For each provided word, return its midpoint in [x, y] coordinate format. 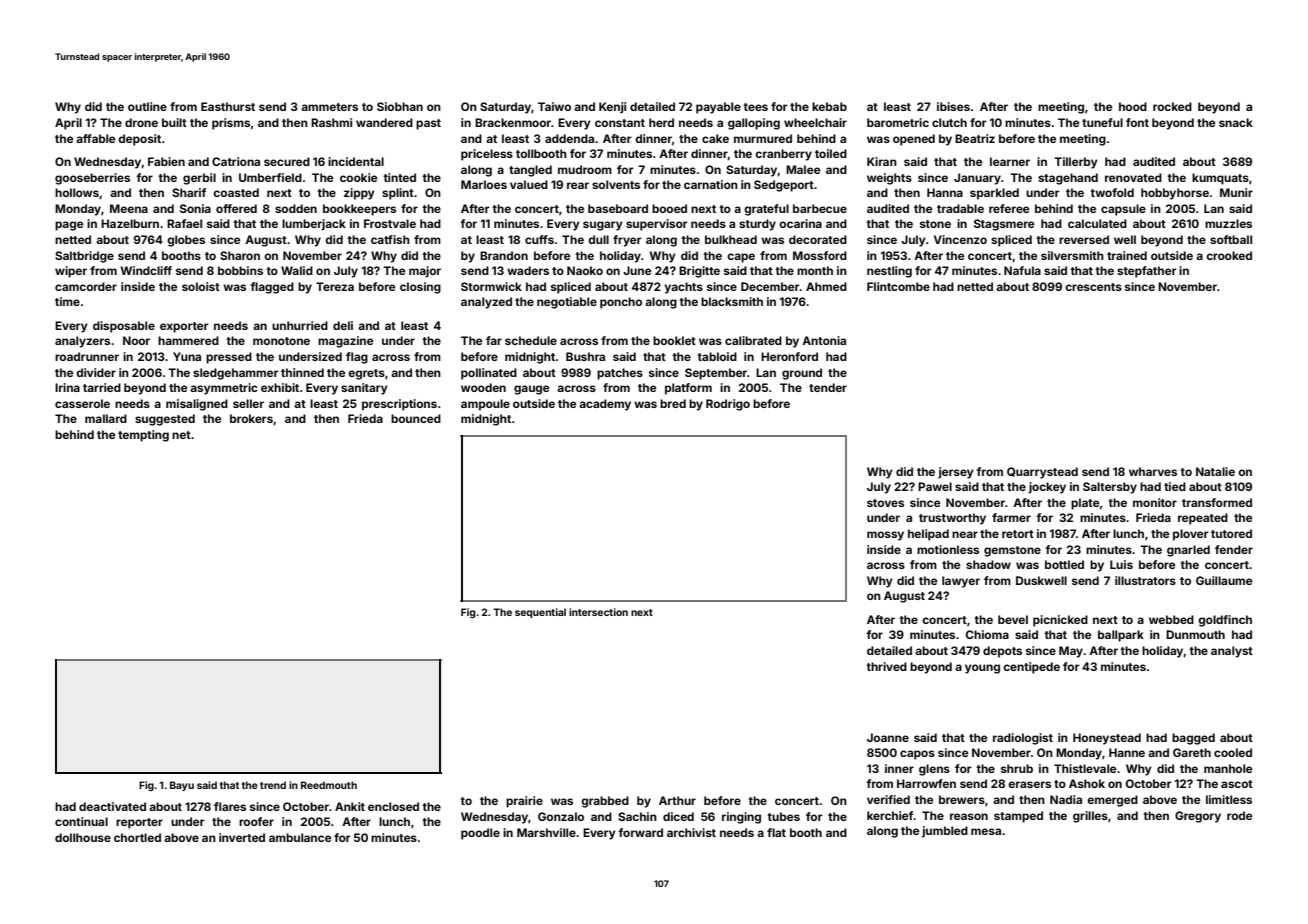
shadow [988, 564]
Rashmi [331, 122]
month [815, 270]
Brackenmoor [513, 122]
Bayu [182, 786]
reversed [1084, 239]
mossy [885, 536]
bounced [416, 418]
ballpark [1121, 636]
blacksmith [732, 301]
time [67, 301]
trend [273, 785]
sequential [540, 613]
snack [1236, 122]
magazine [345, 342]
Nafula [1022, 270]
